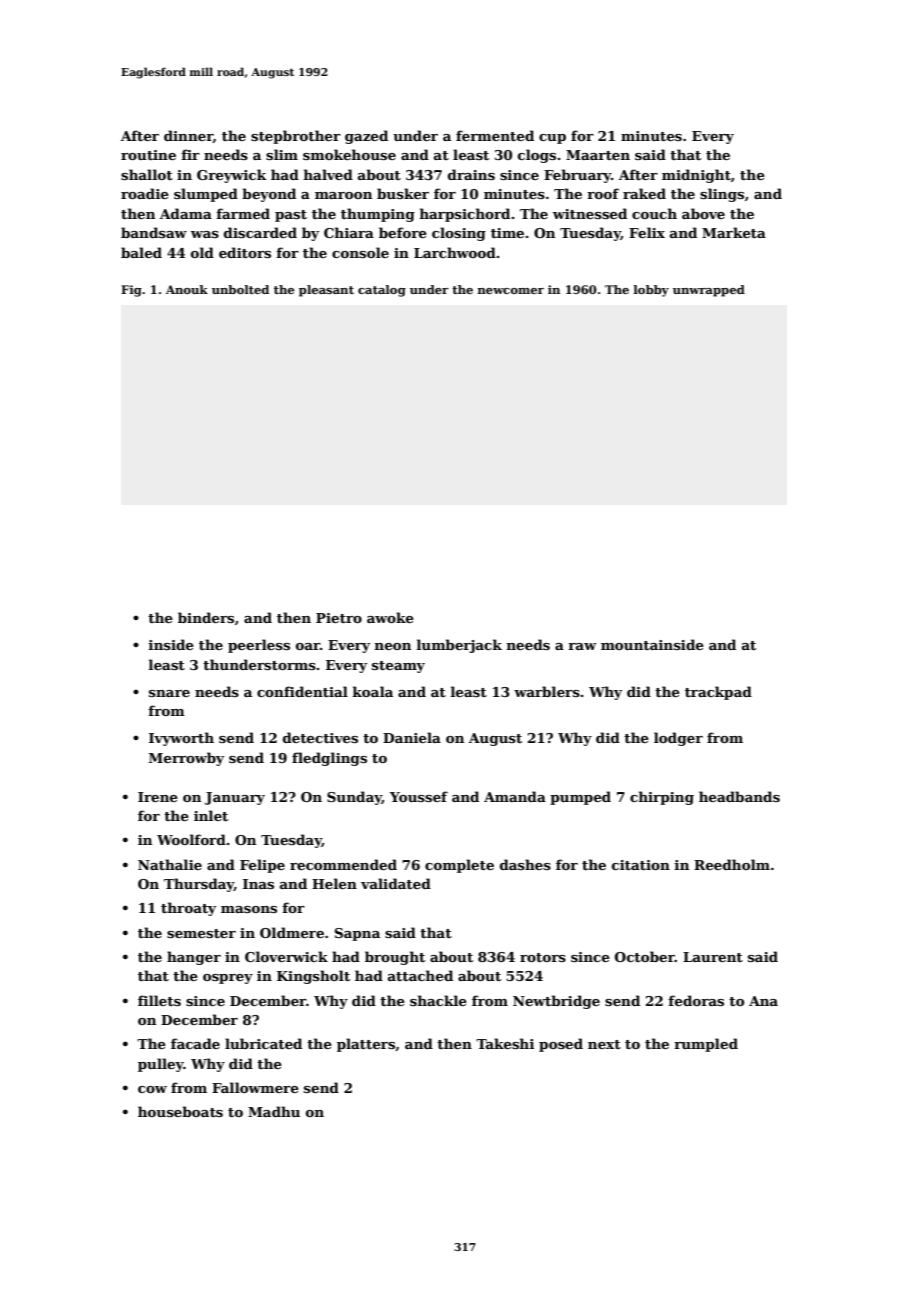  I want to click on dinner, so click(188, 136).
